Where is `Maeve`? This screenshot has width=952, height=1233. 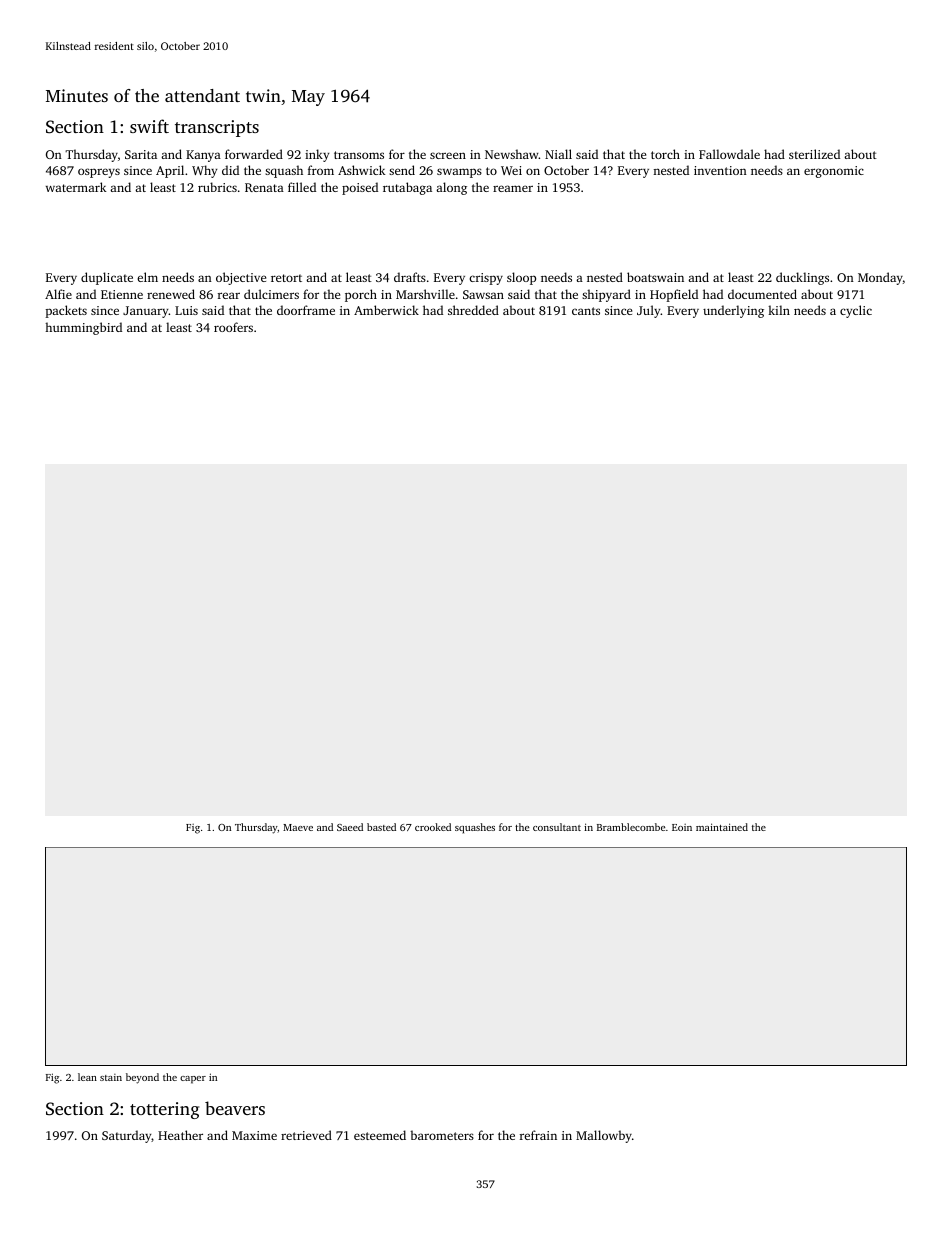
Maeve is located at coordinates (298, 827).
